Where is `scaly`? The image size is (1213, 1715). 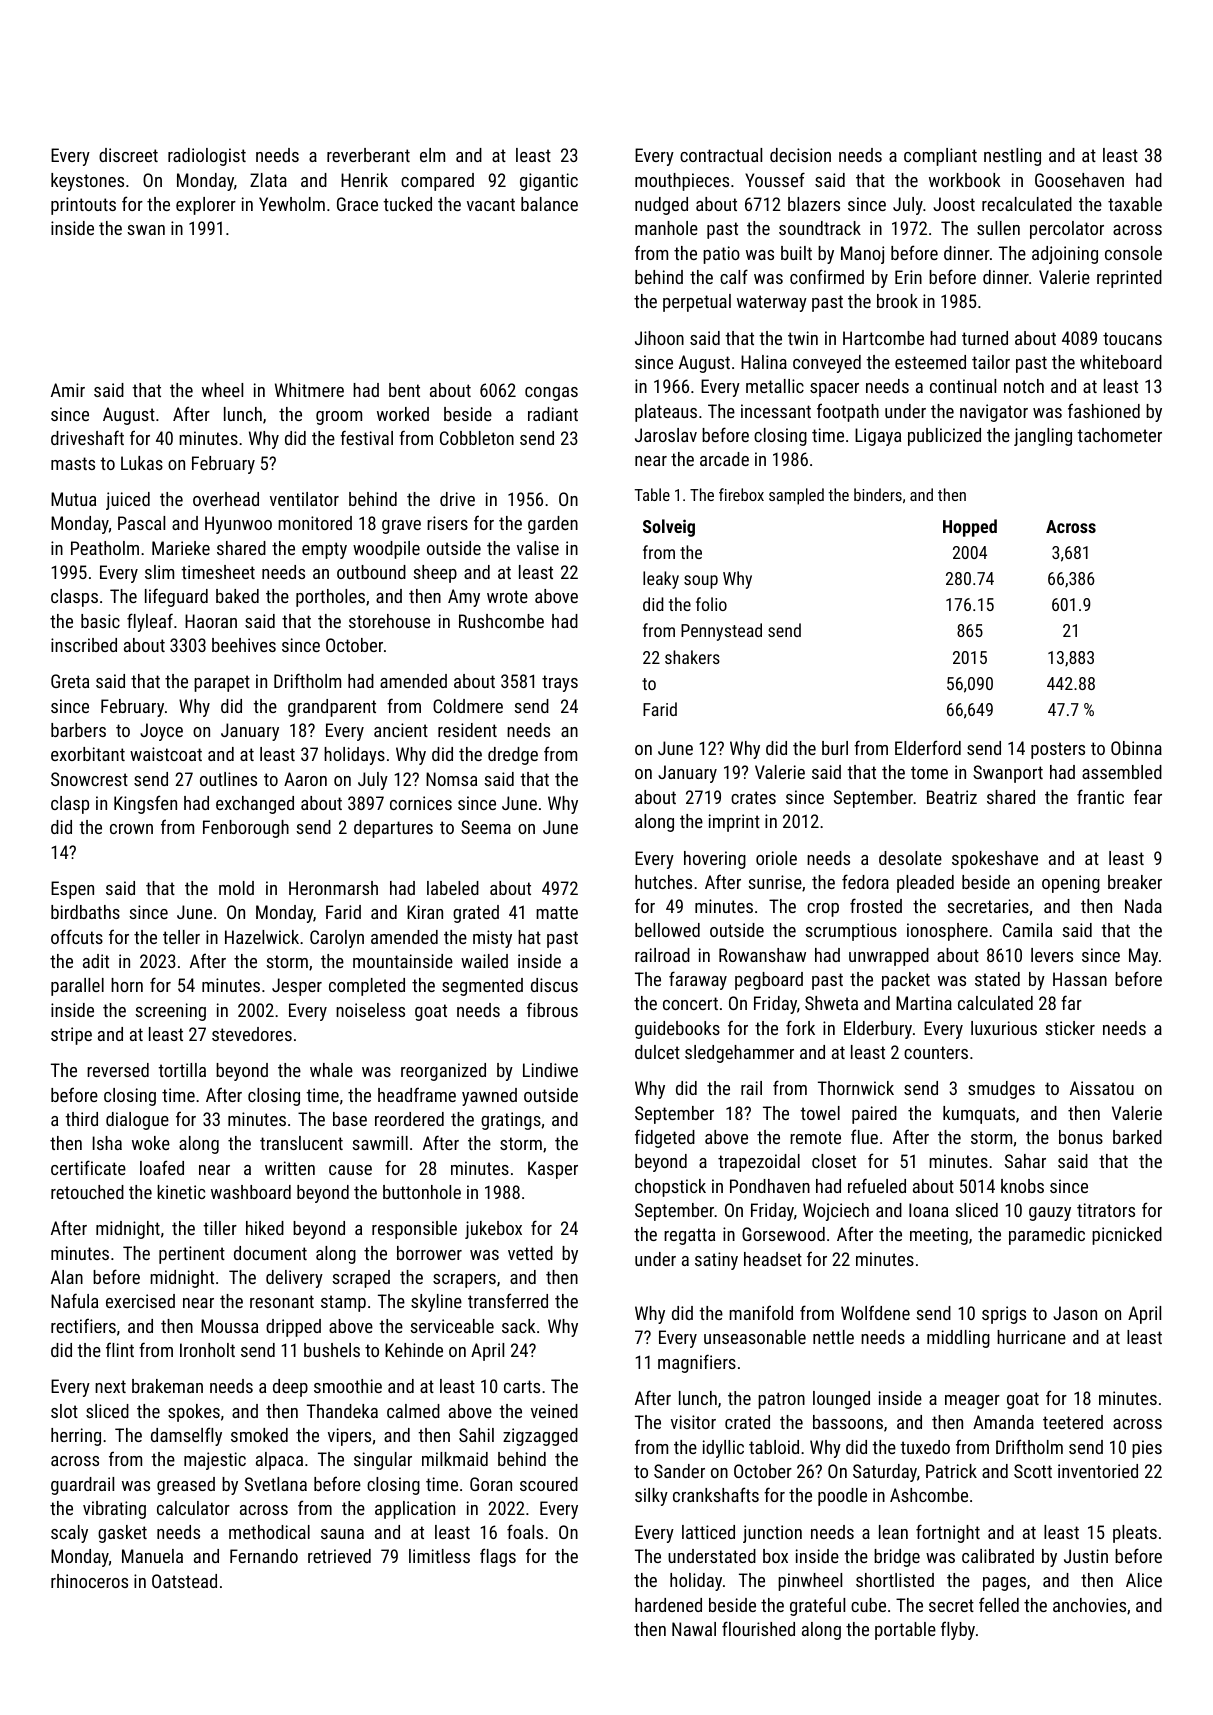
scaly is located at coordinates (69, 1534).
